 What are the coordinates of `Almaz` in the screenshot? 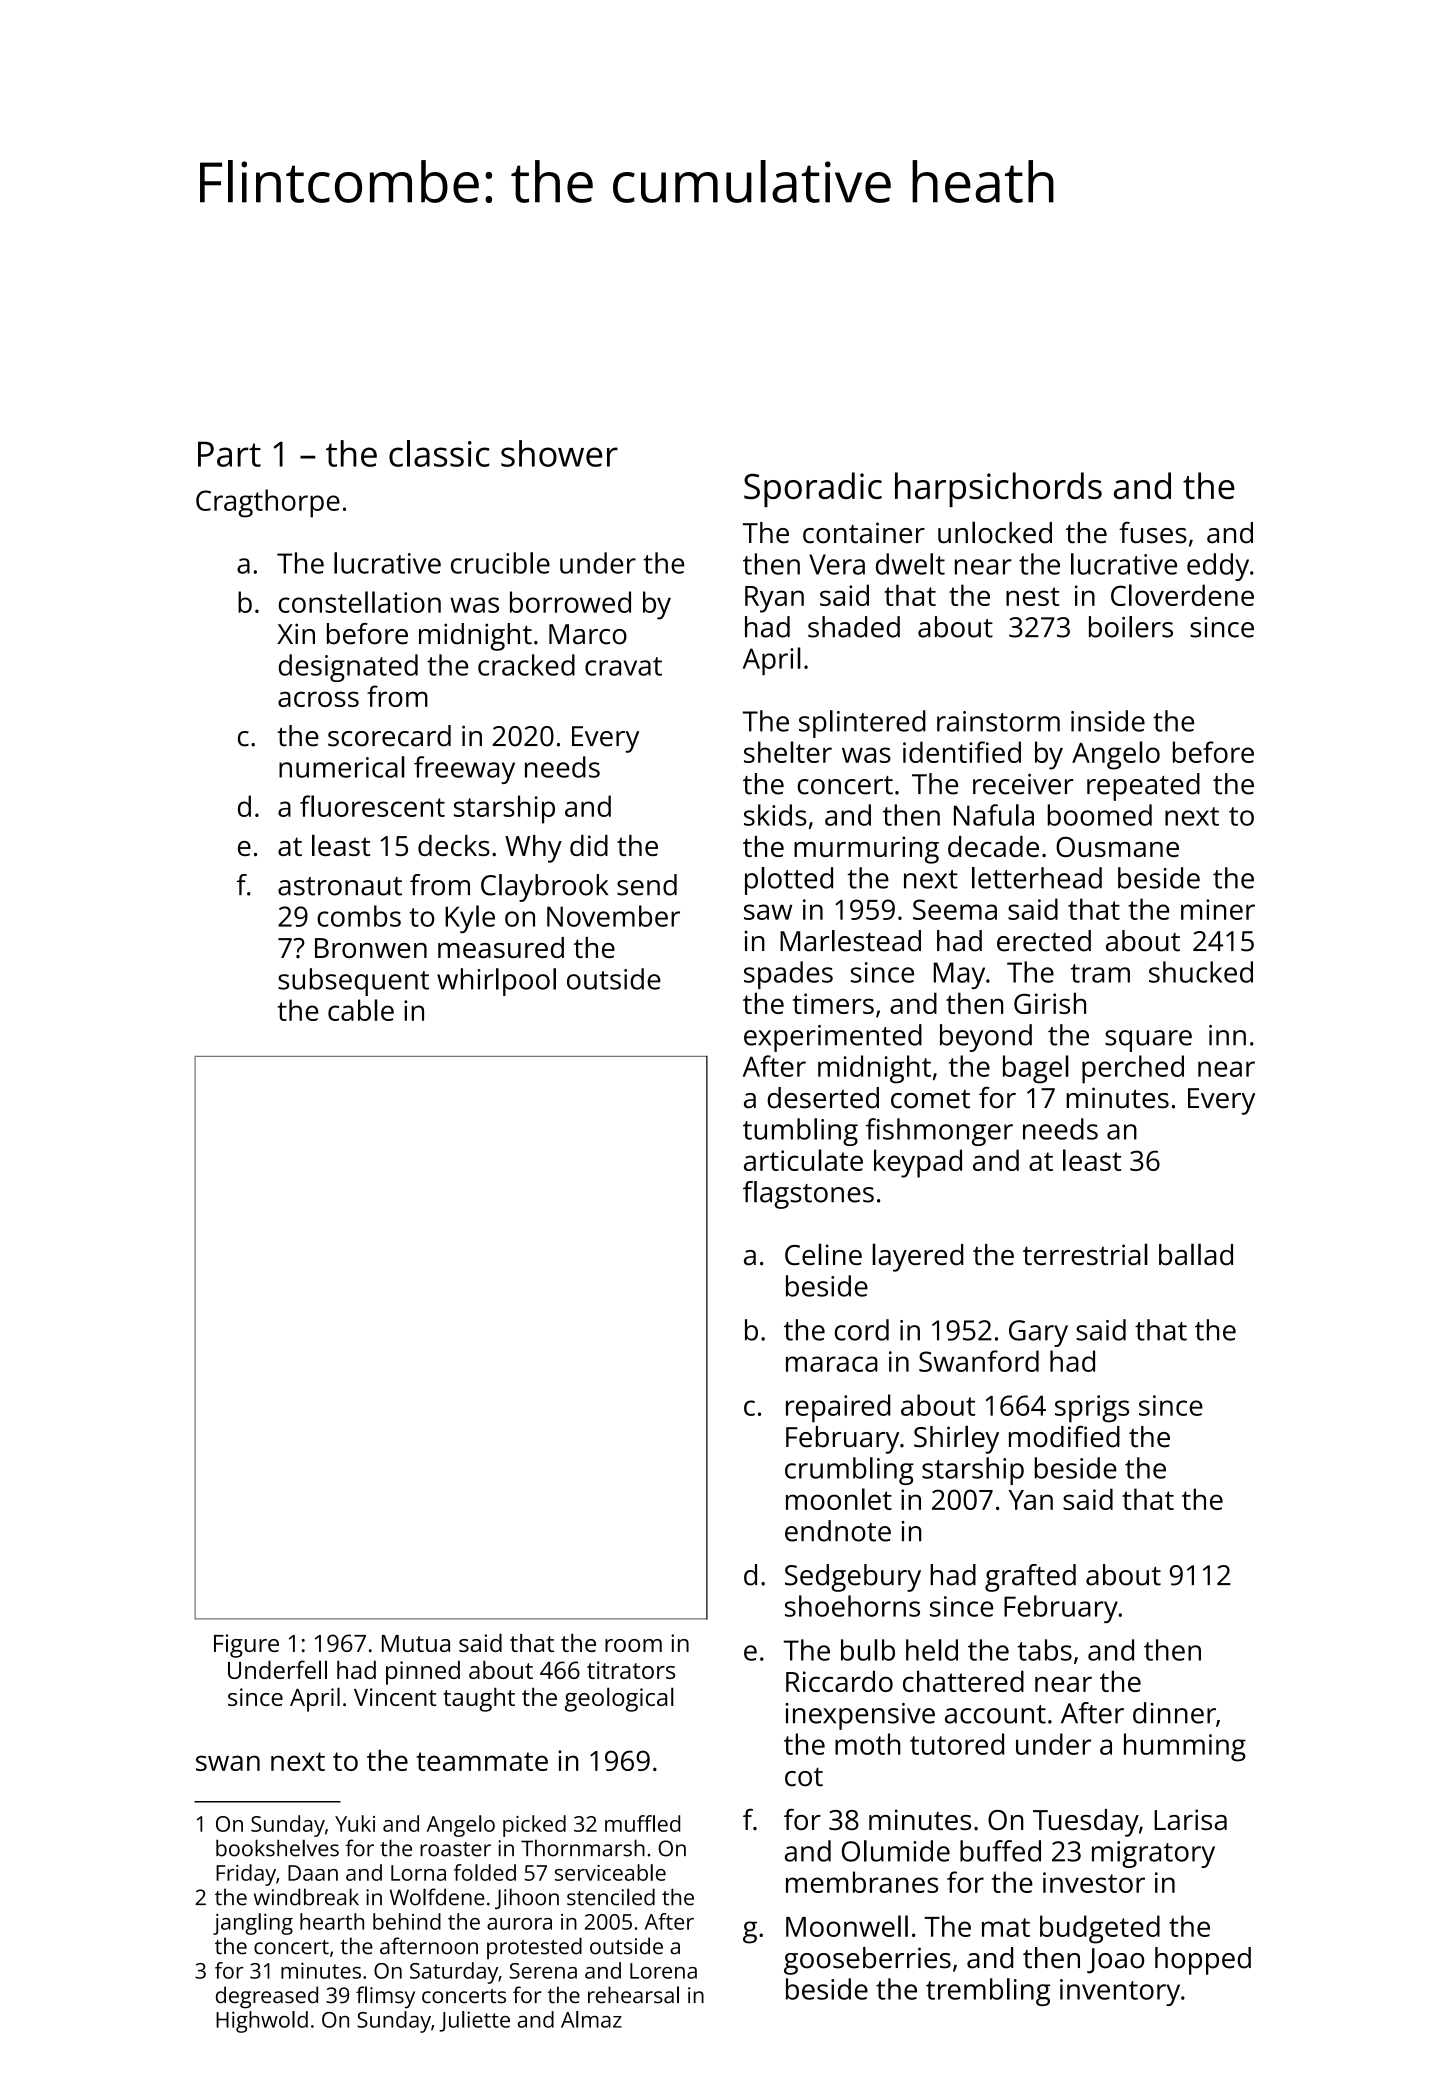 It's located at (591, 2019).
